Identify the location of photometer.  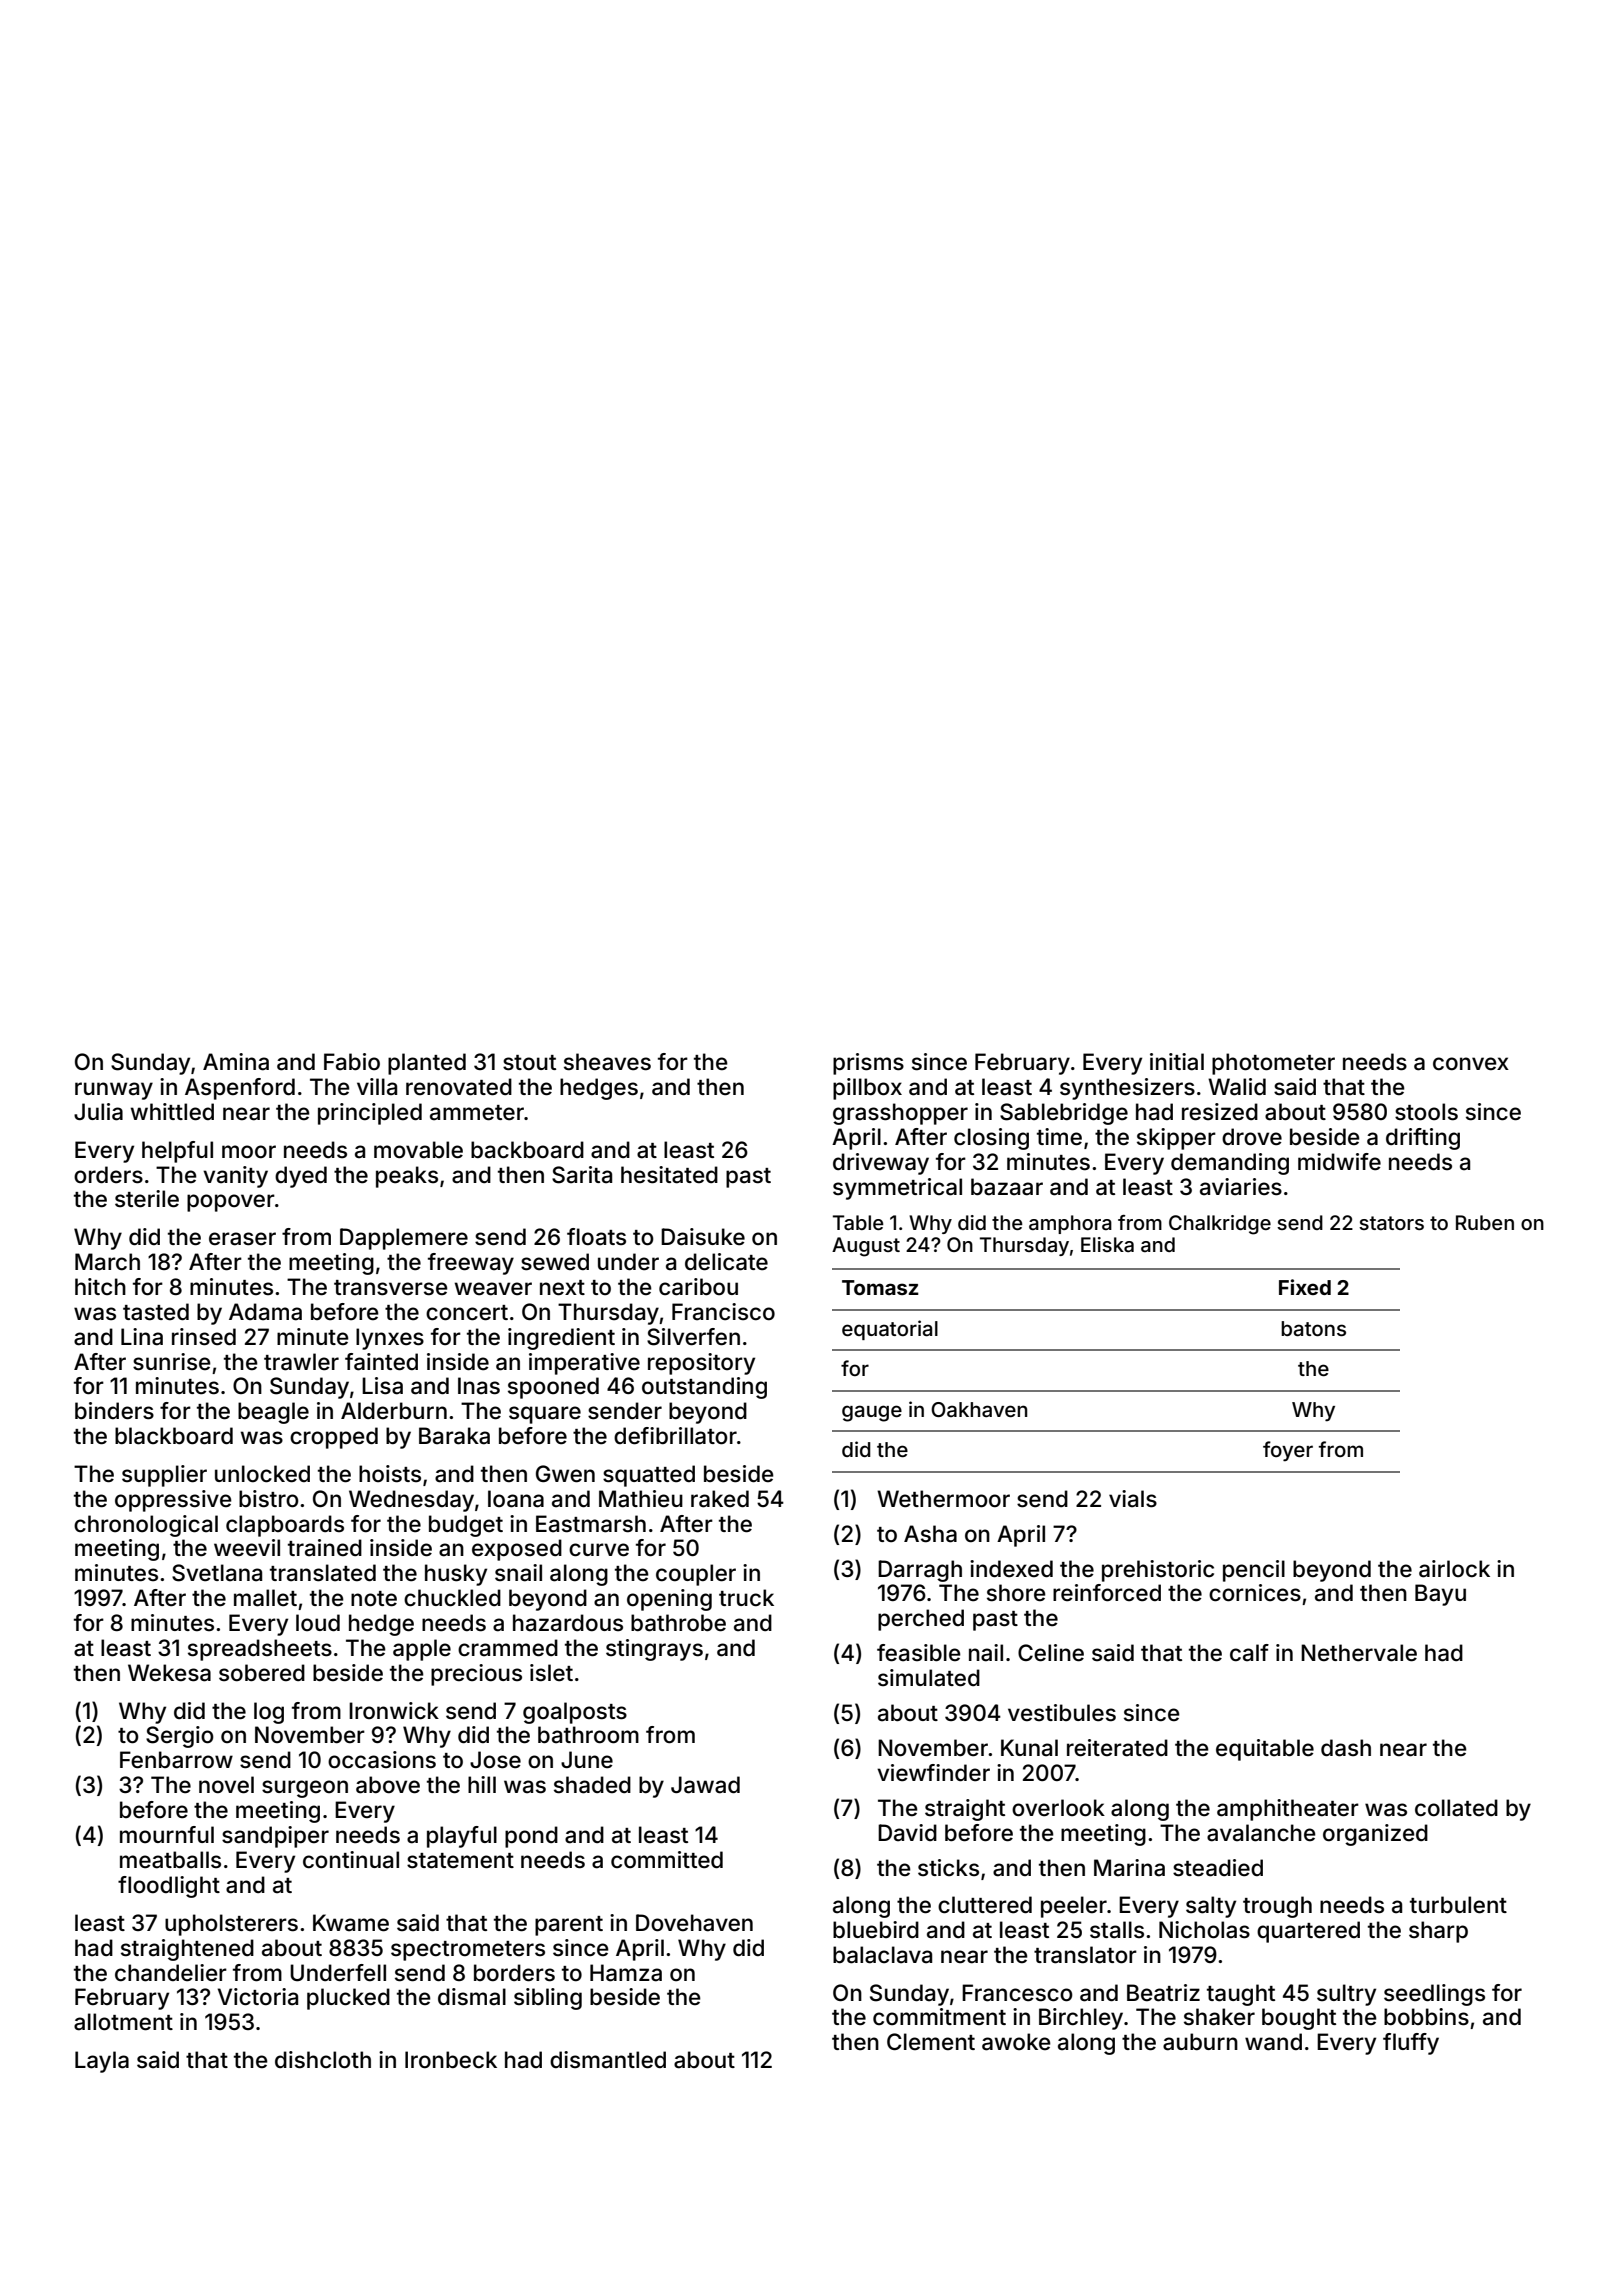
(1273, 1064).
